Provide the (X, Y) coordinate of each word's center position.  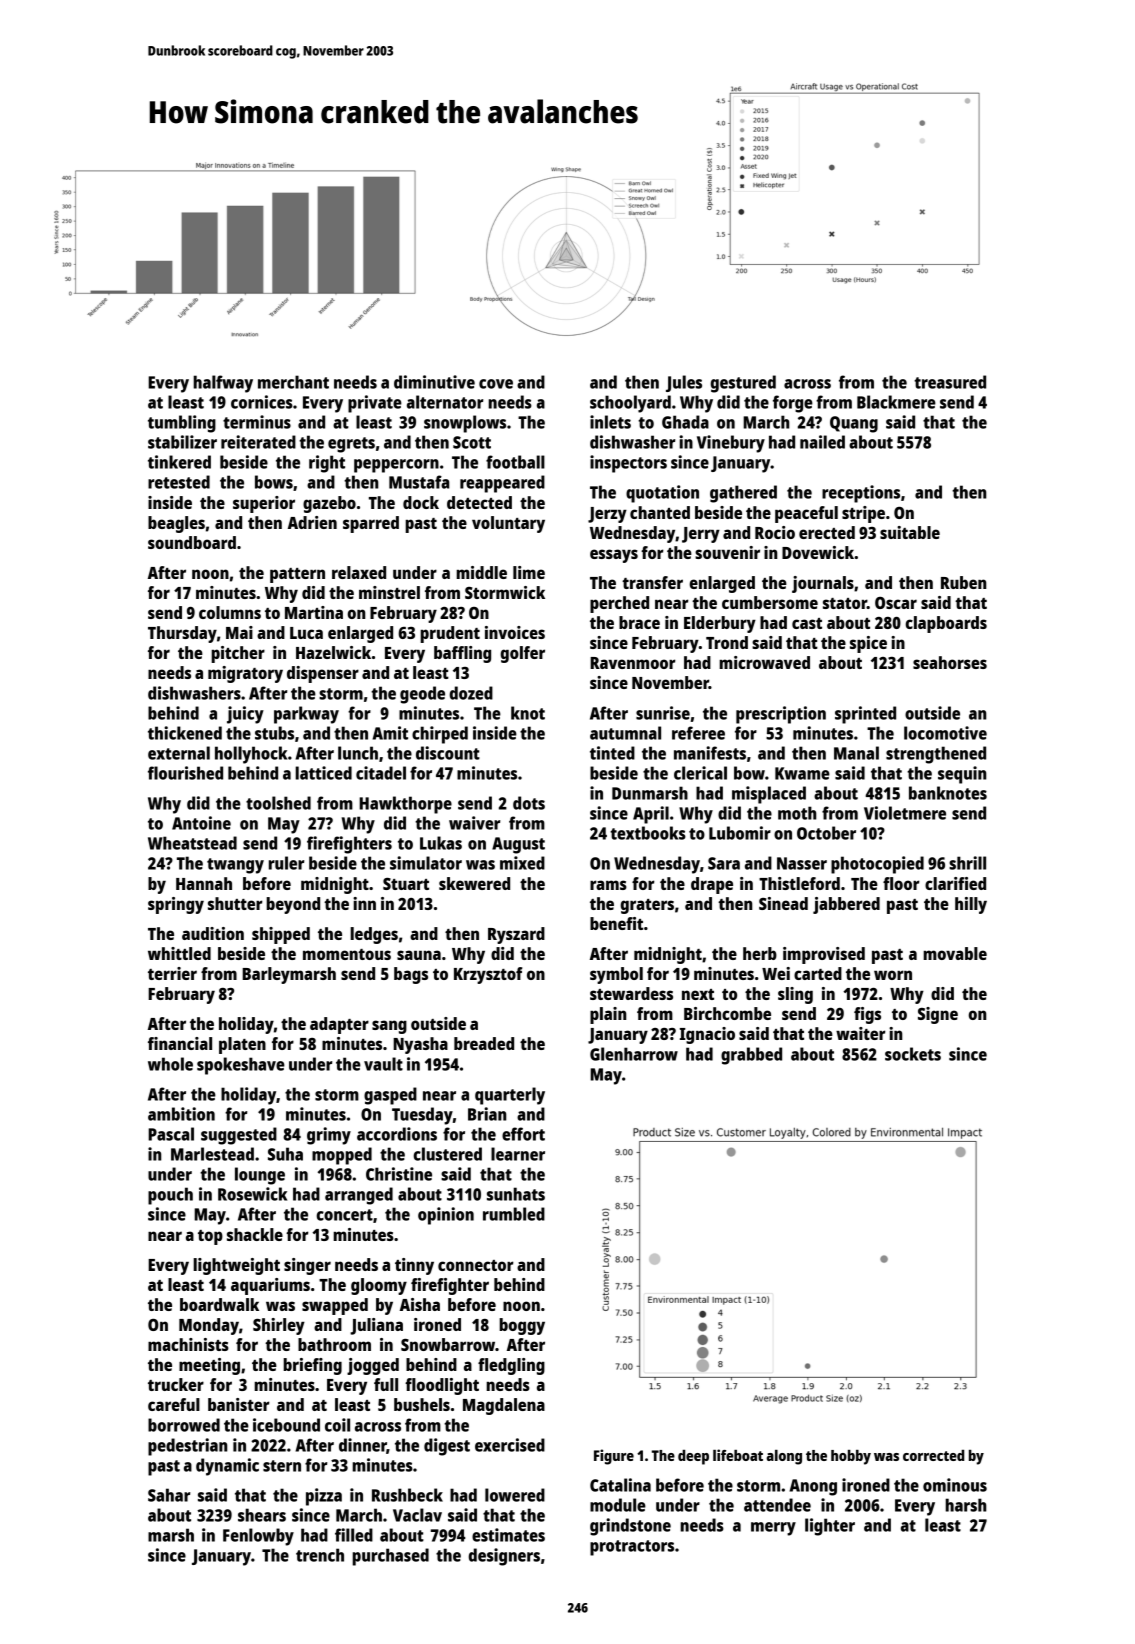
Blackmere (896, 402)
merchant (293, 382)
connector (476, 1265)
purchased (390, 1557)
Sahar (169, 1495)
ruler (286, 863)
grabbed (751, 1056)
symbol (616, 975)
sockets (913, 1054)
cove (496, 384)
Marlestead (212, 1154)
